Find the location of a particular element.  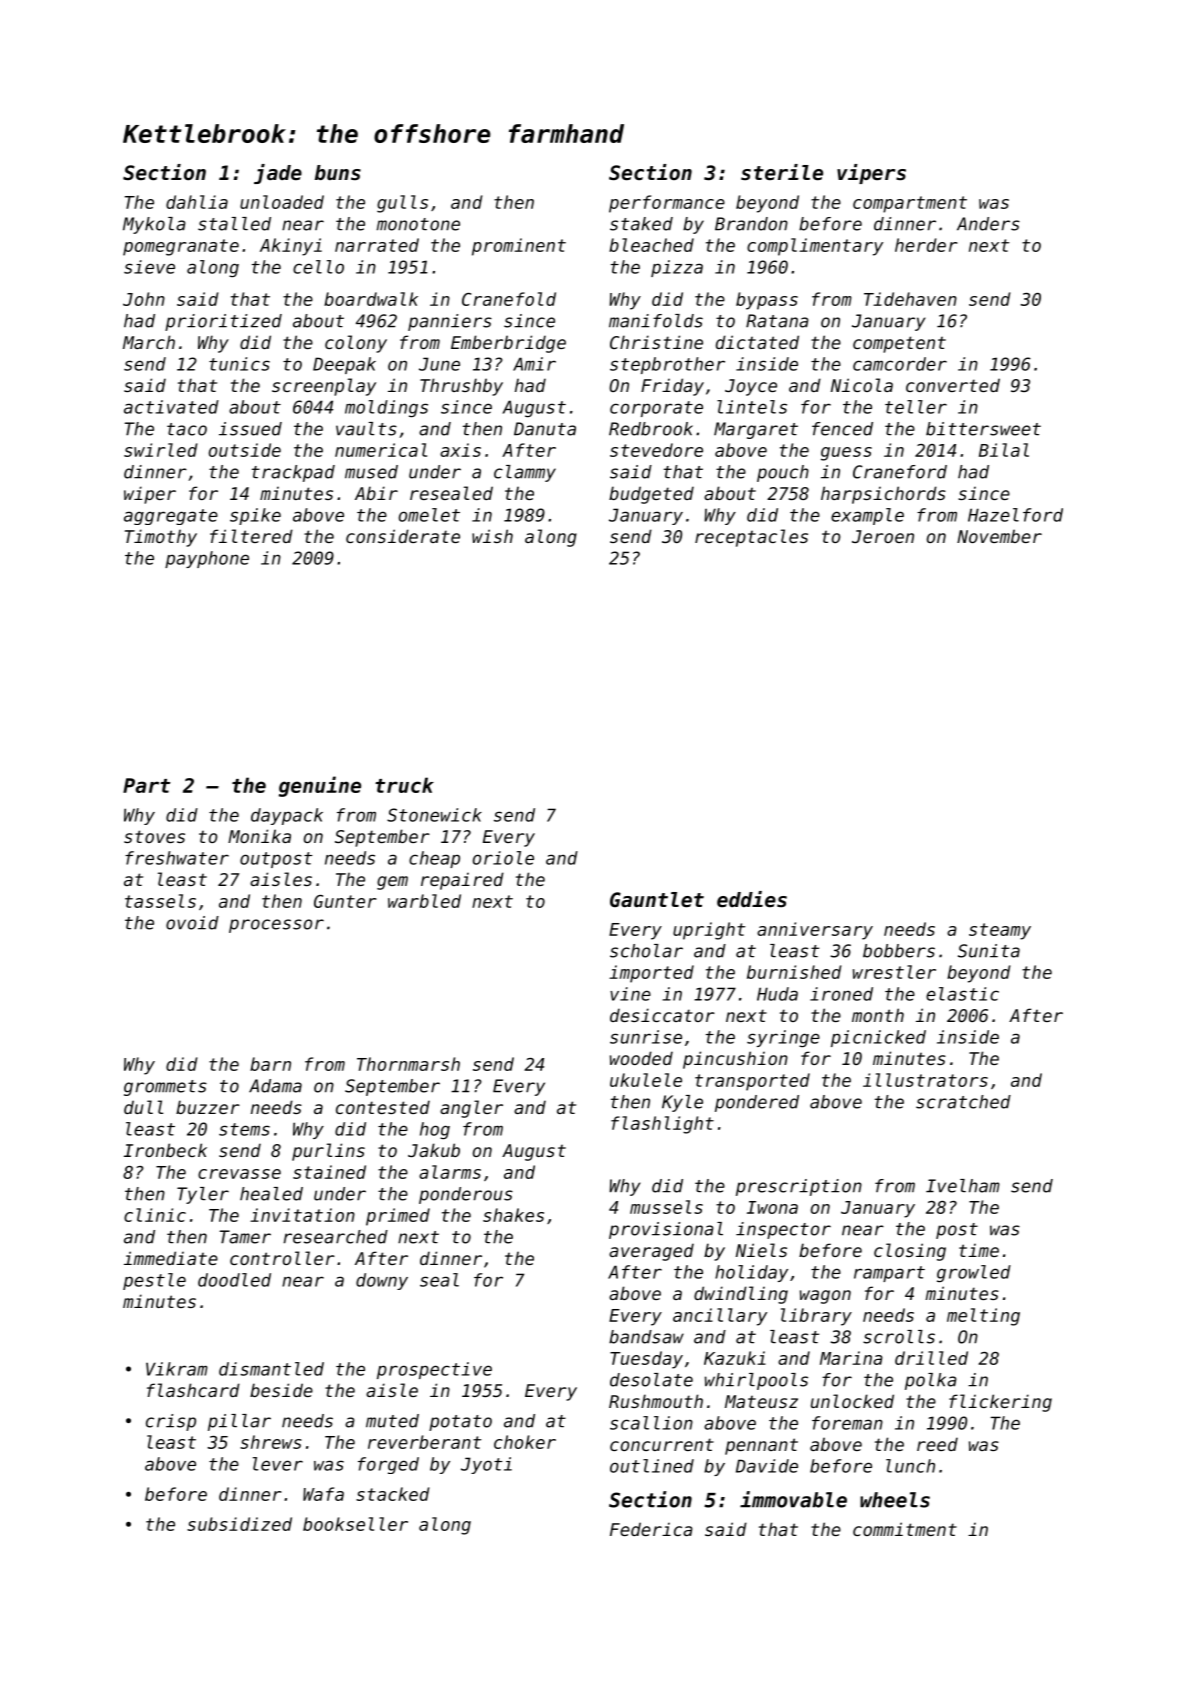

Thornmarsh is located at coordinates (408, 1064).
